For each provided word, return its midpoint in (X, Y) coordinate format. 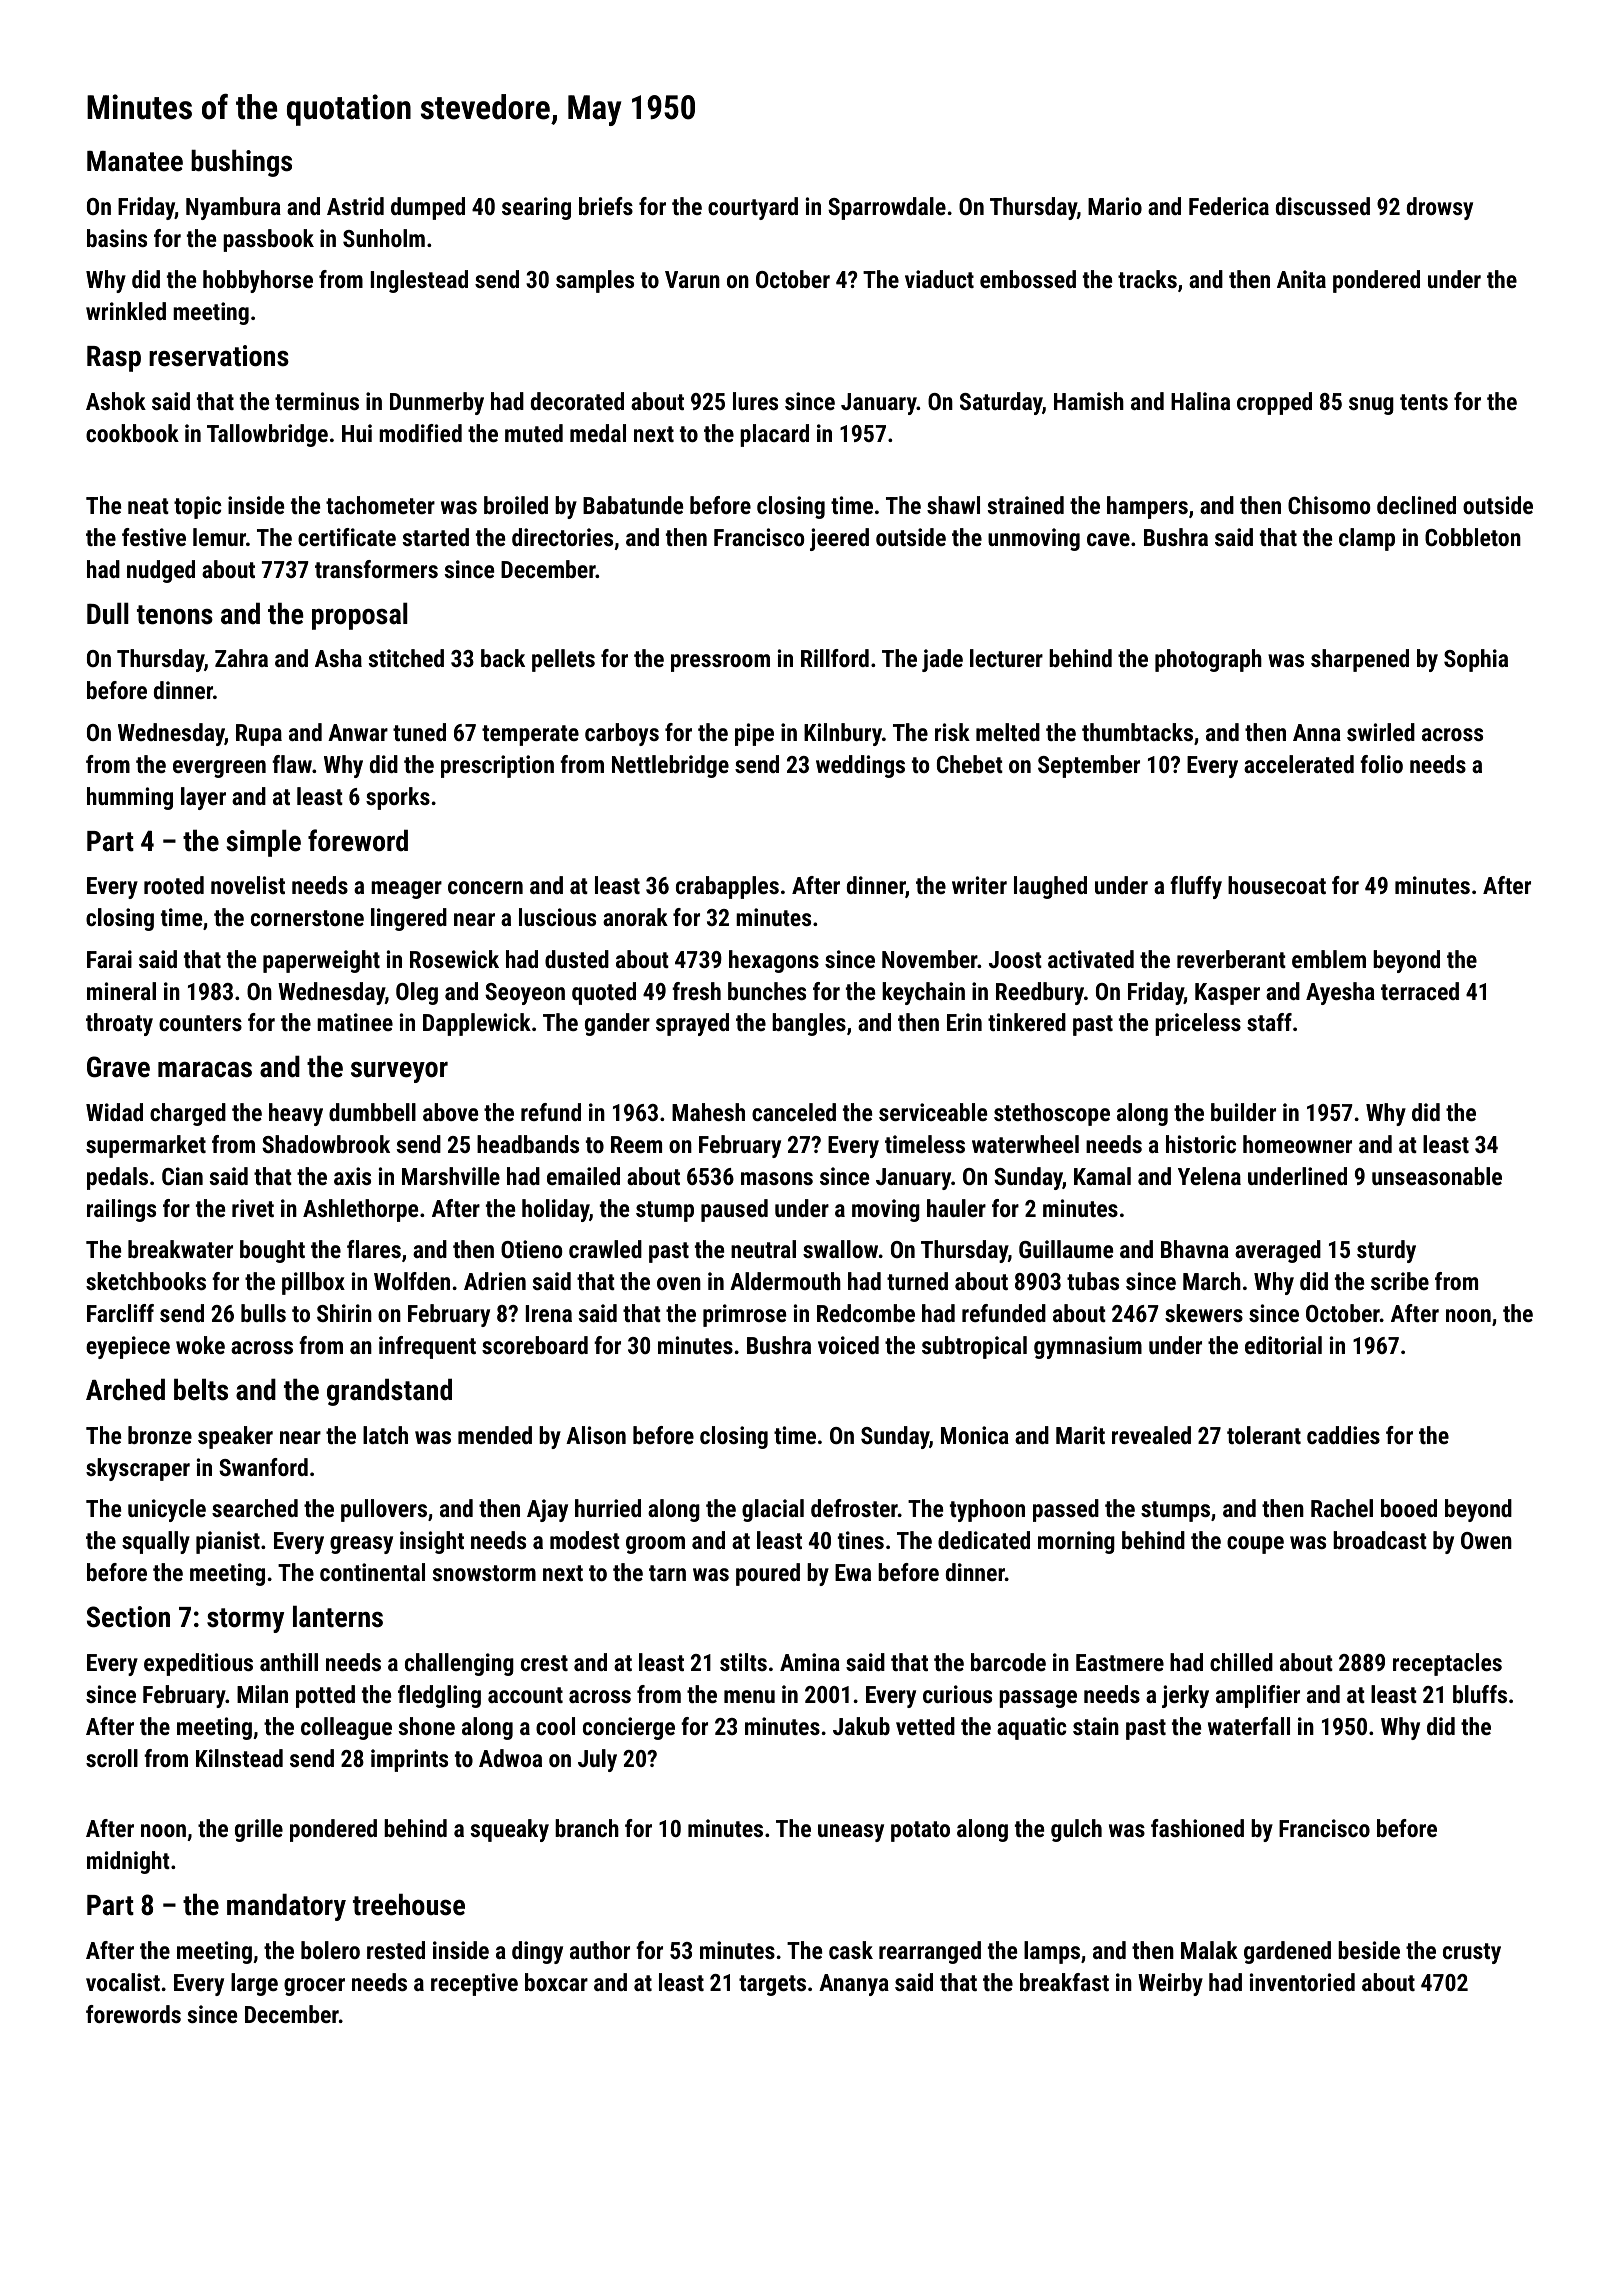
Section (128, 1617)
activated (1091, 959)
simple (264, 843)
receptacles (1447, 1664)
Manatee (135, 161)
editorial (1283, 1345)
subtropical (974, 1347)
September (1089, 766)
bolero (330, 1950)
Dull (108, 613)
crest (544, 1663)
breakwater (180, 1249)
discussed (1323, 206)
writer (979, 885)
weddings (860, 766)
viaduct (939, 279)
